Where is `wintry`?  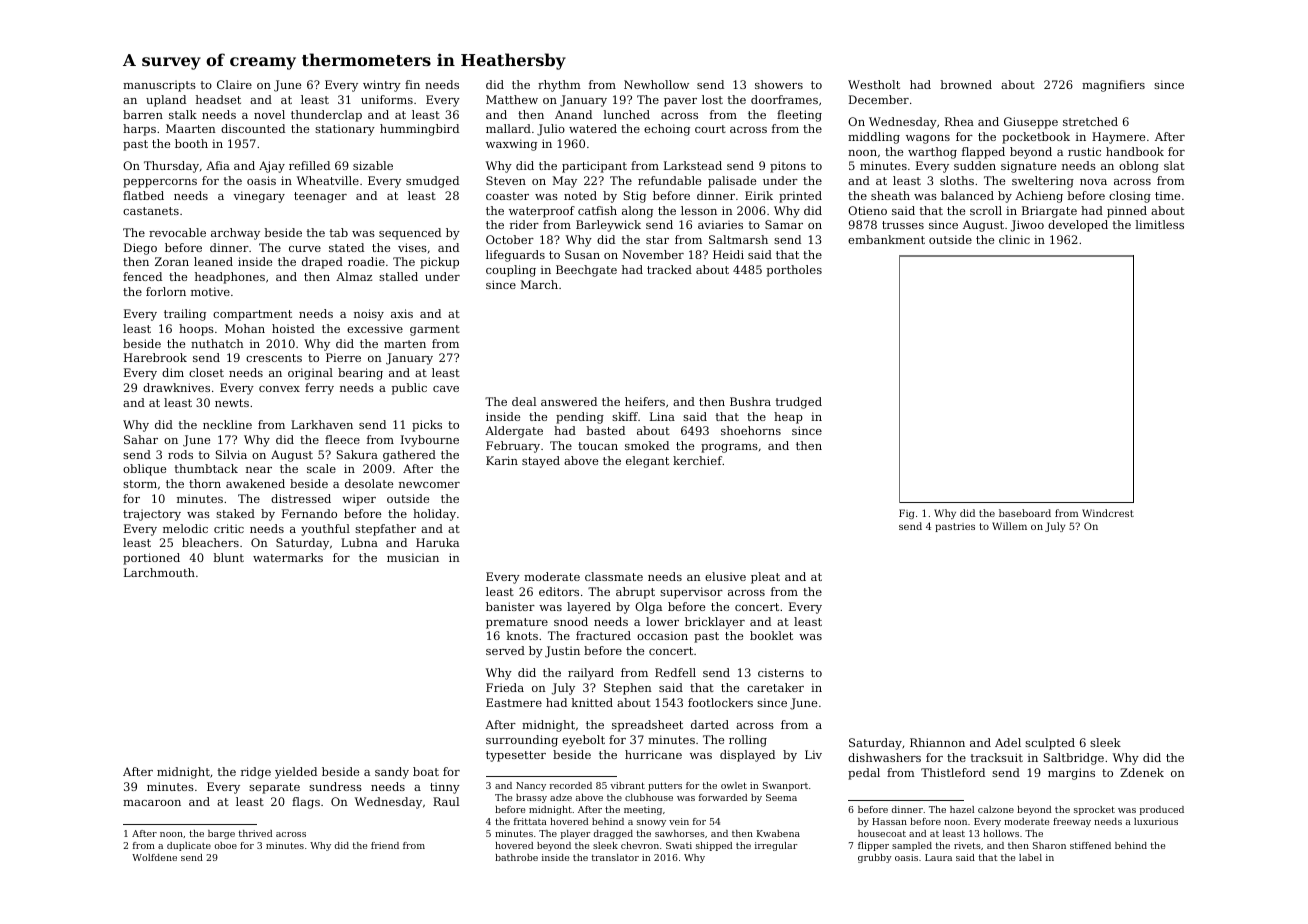
wintry is located at coordinates (382, 86).
